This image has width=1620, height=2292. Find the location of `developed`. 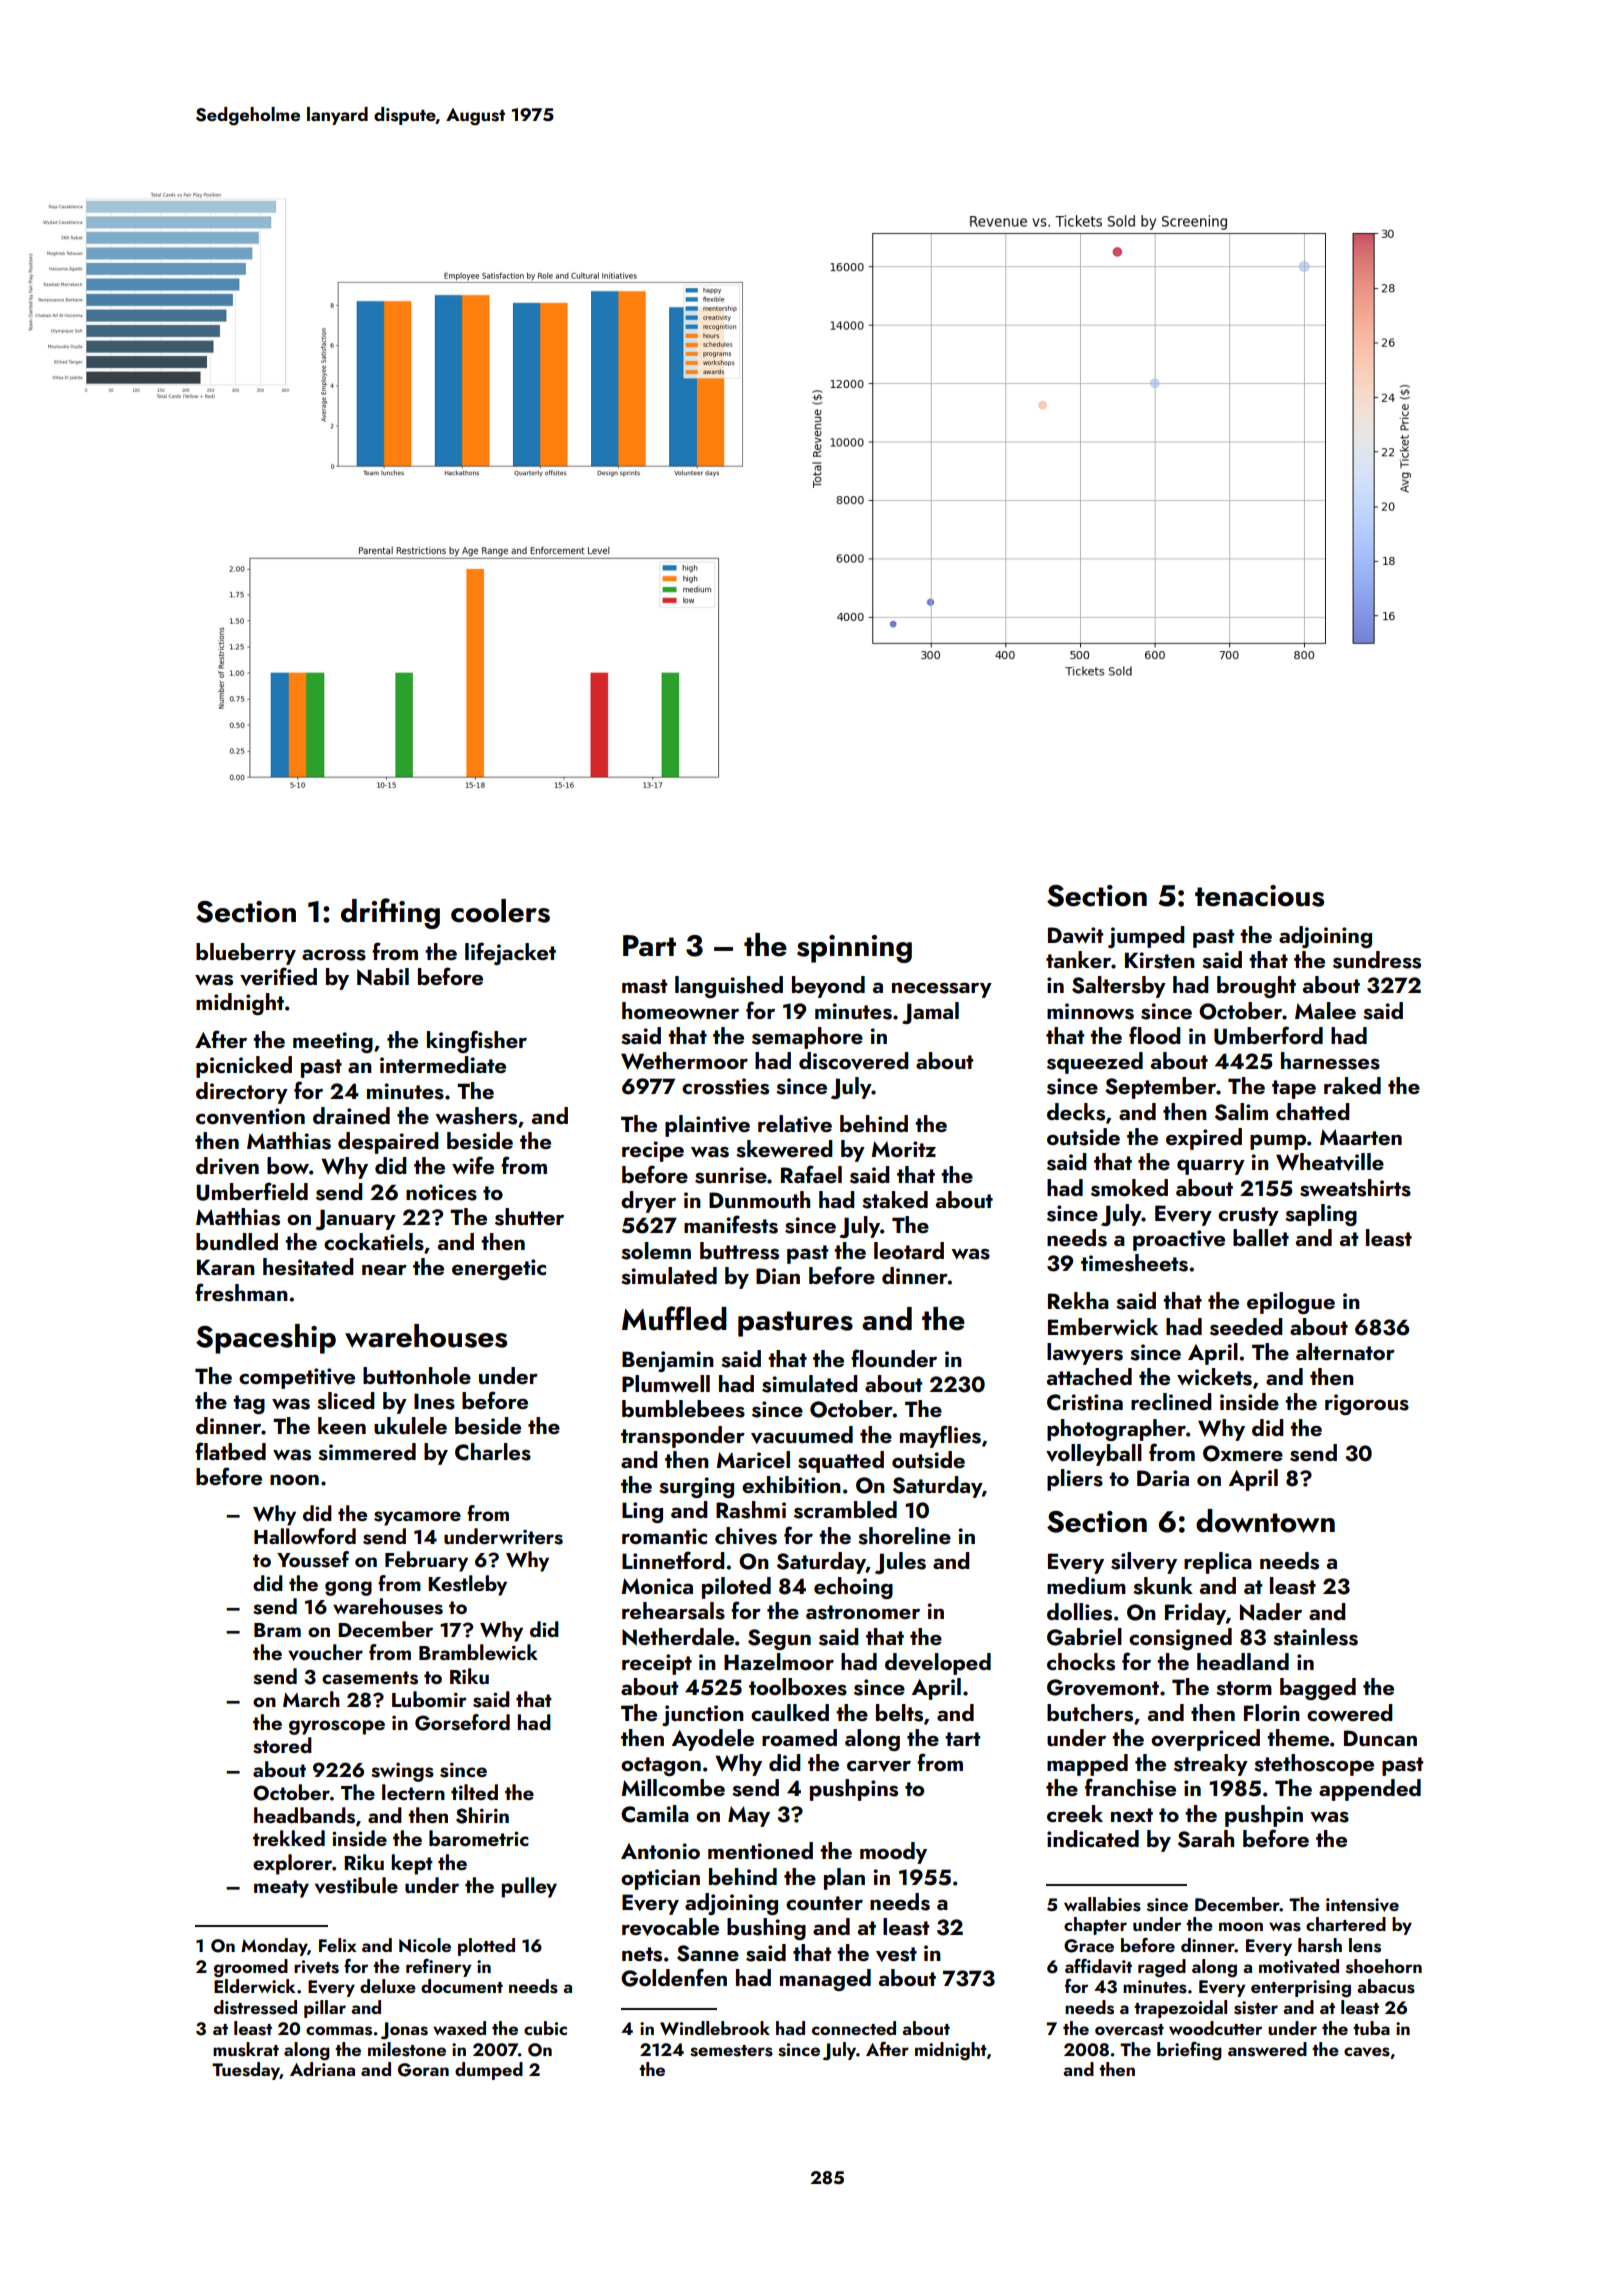

developed is located at coordinates (938, 1664).
